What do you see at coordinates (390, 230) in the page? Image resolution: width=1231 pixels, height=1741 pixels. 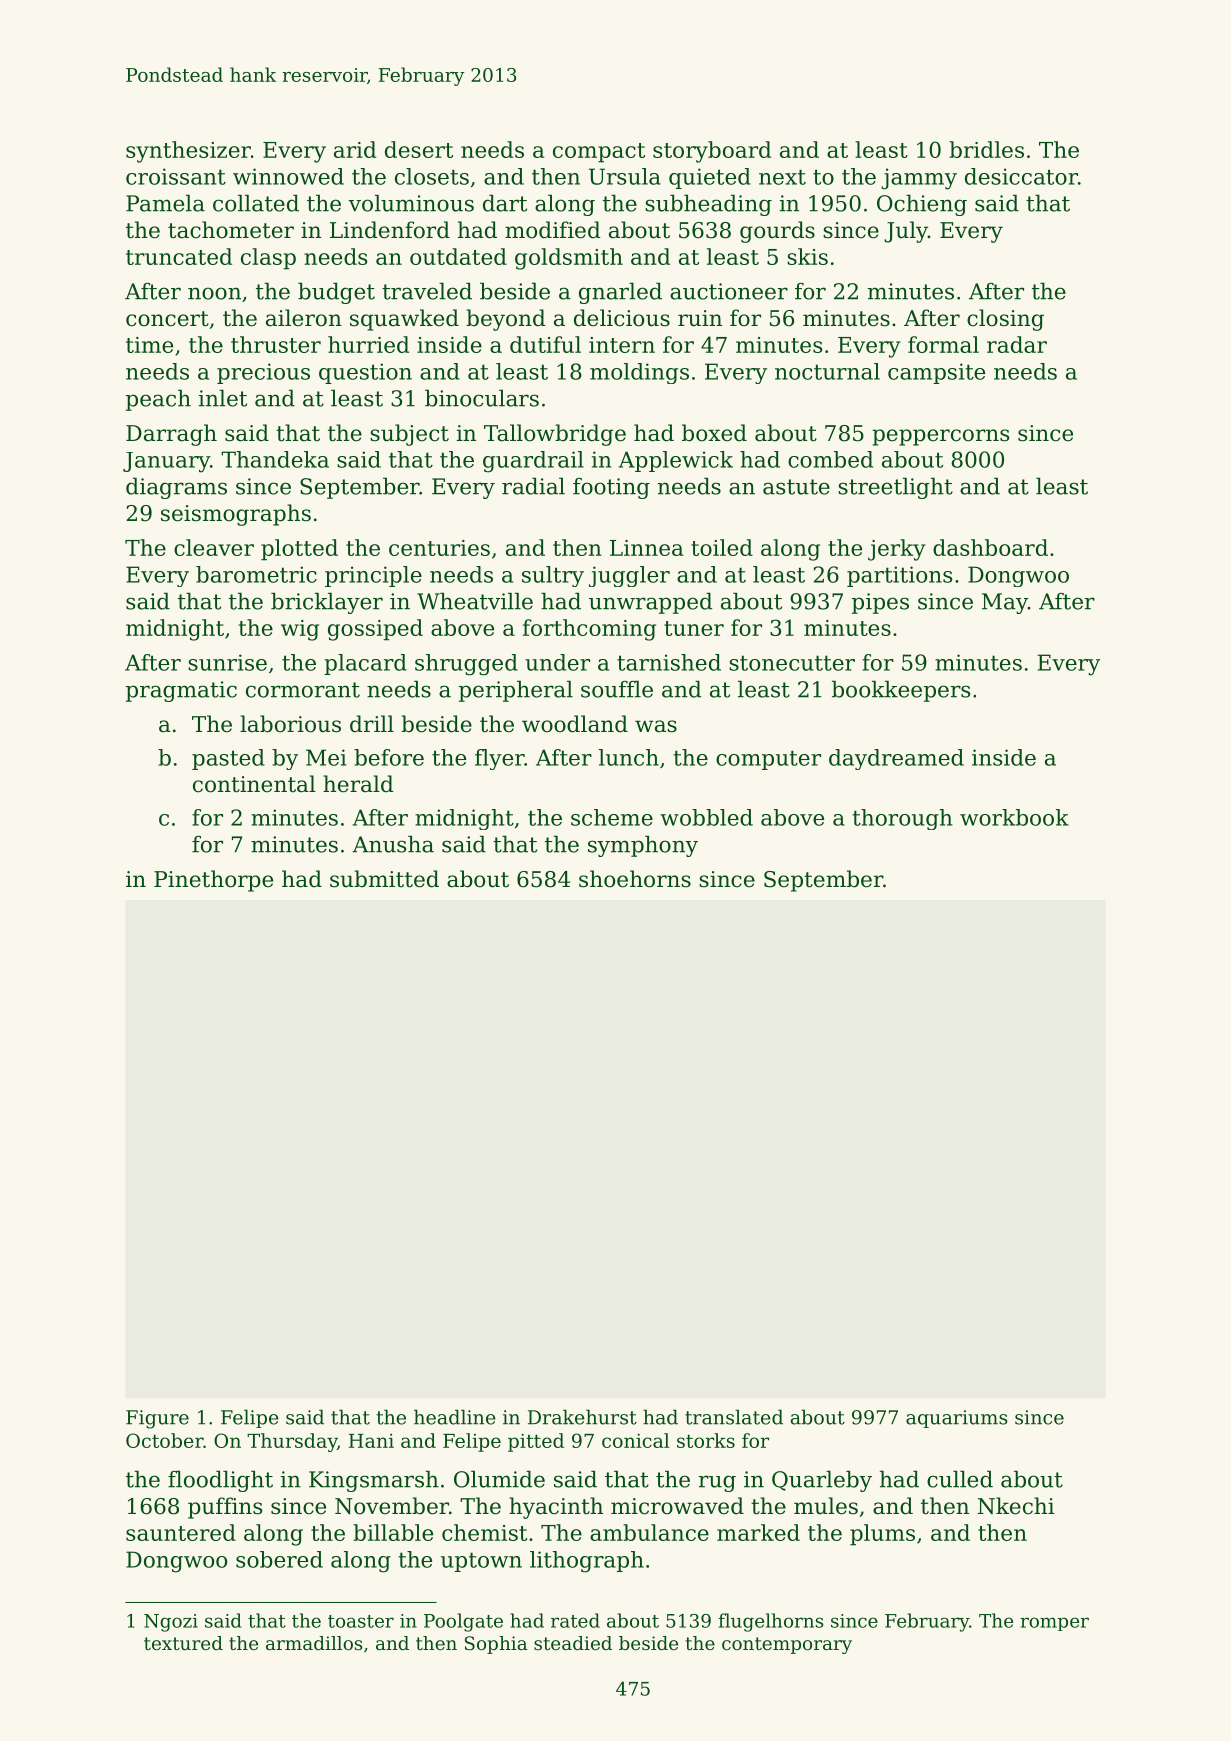 I see `Lindenford` at bounding box center [390, 230].
